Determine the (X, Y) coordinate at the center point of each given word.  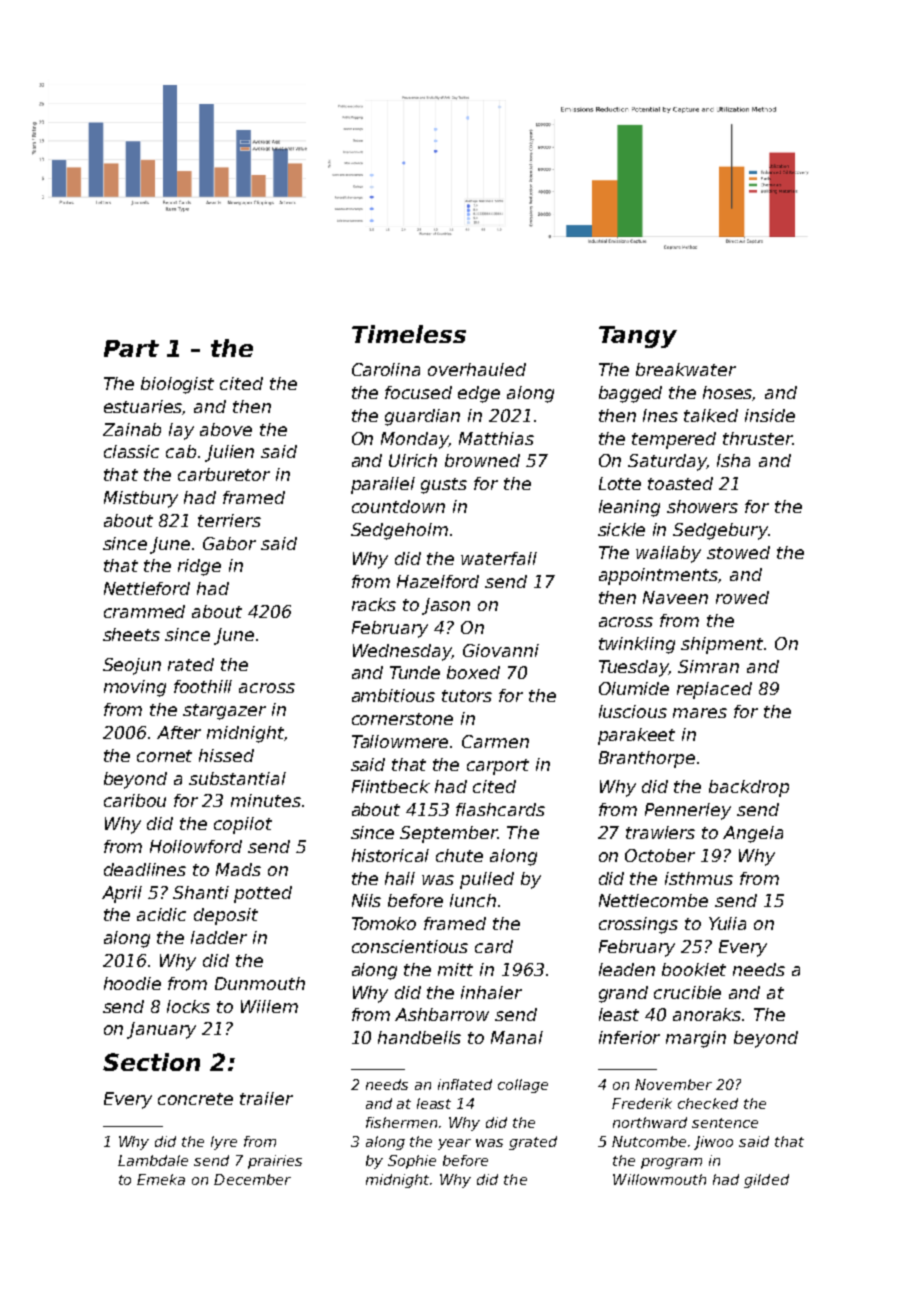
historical (390, 855)
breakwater (686, 369)
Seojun (132, 666)
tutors (467, 696)
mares (700, 713)
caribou (135, 800)
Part (131, 348)
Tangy (638, 337)
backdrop (749, 788)
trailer (266, 1098)
